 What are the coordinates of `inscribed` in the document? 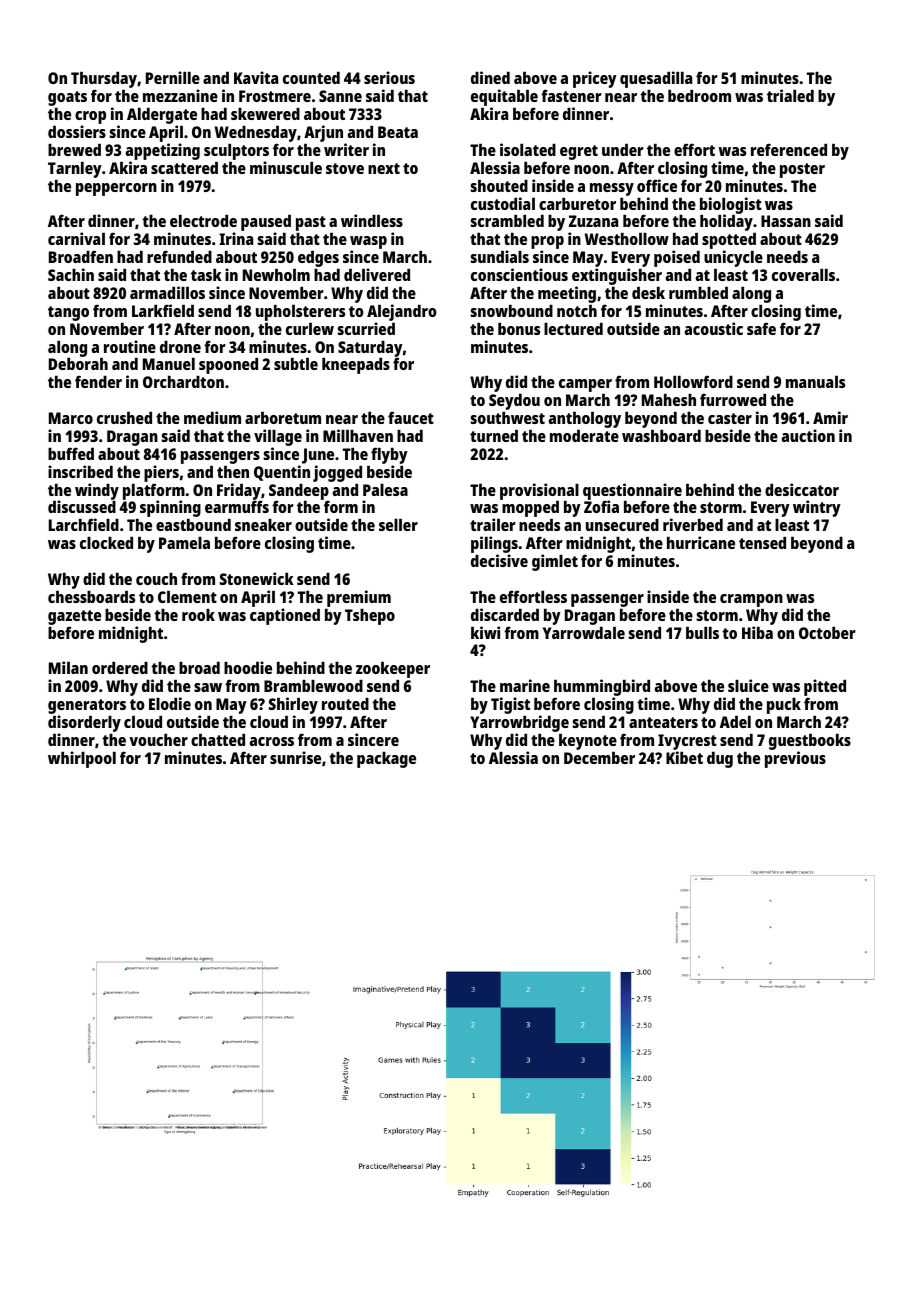 It's located at (80, 471).
